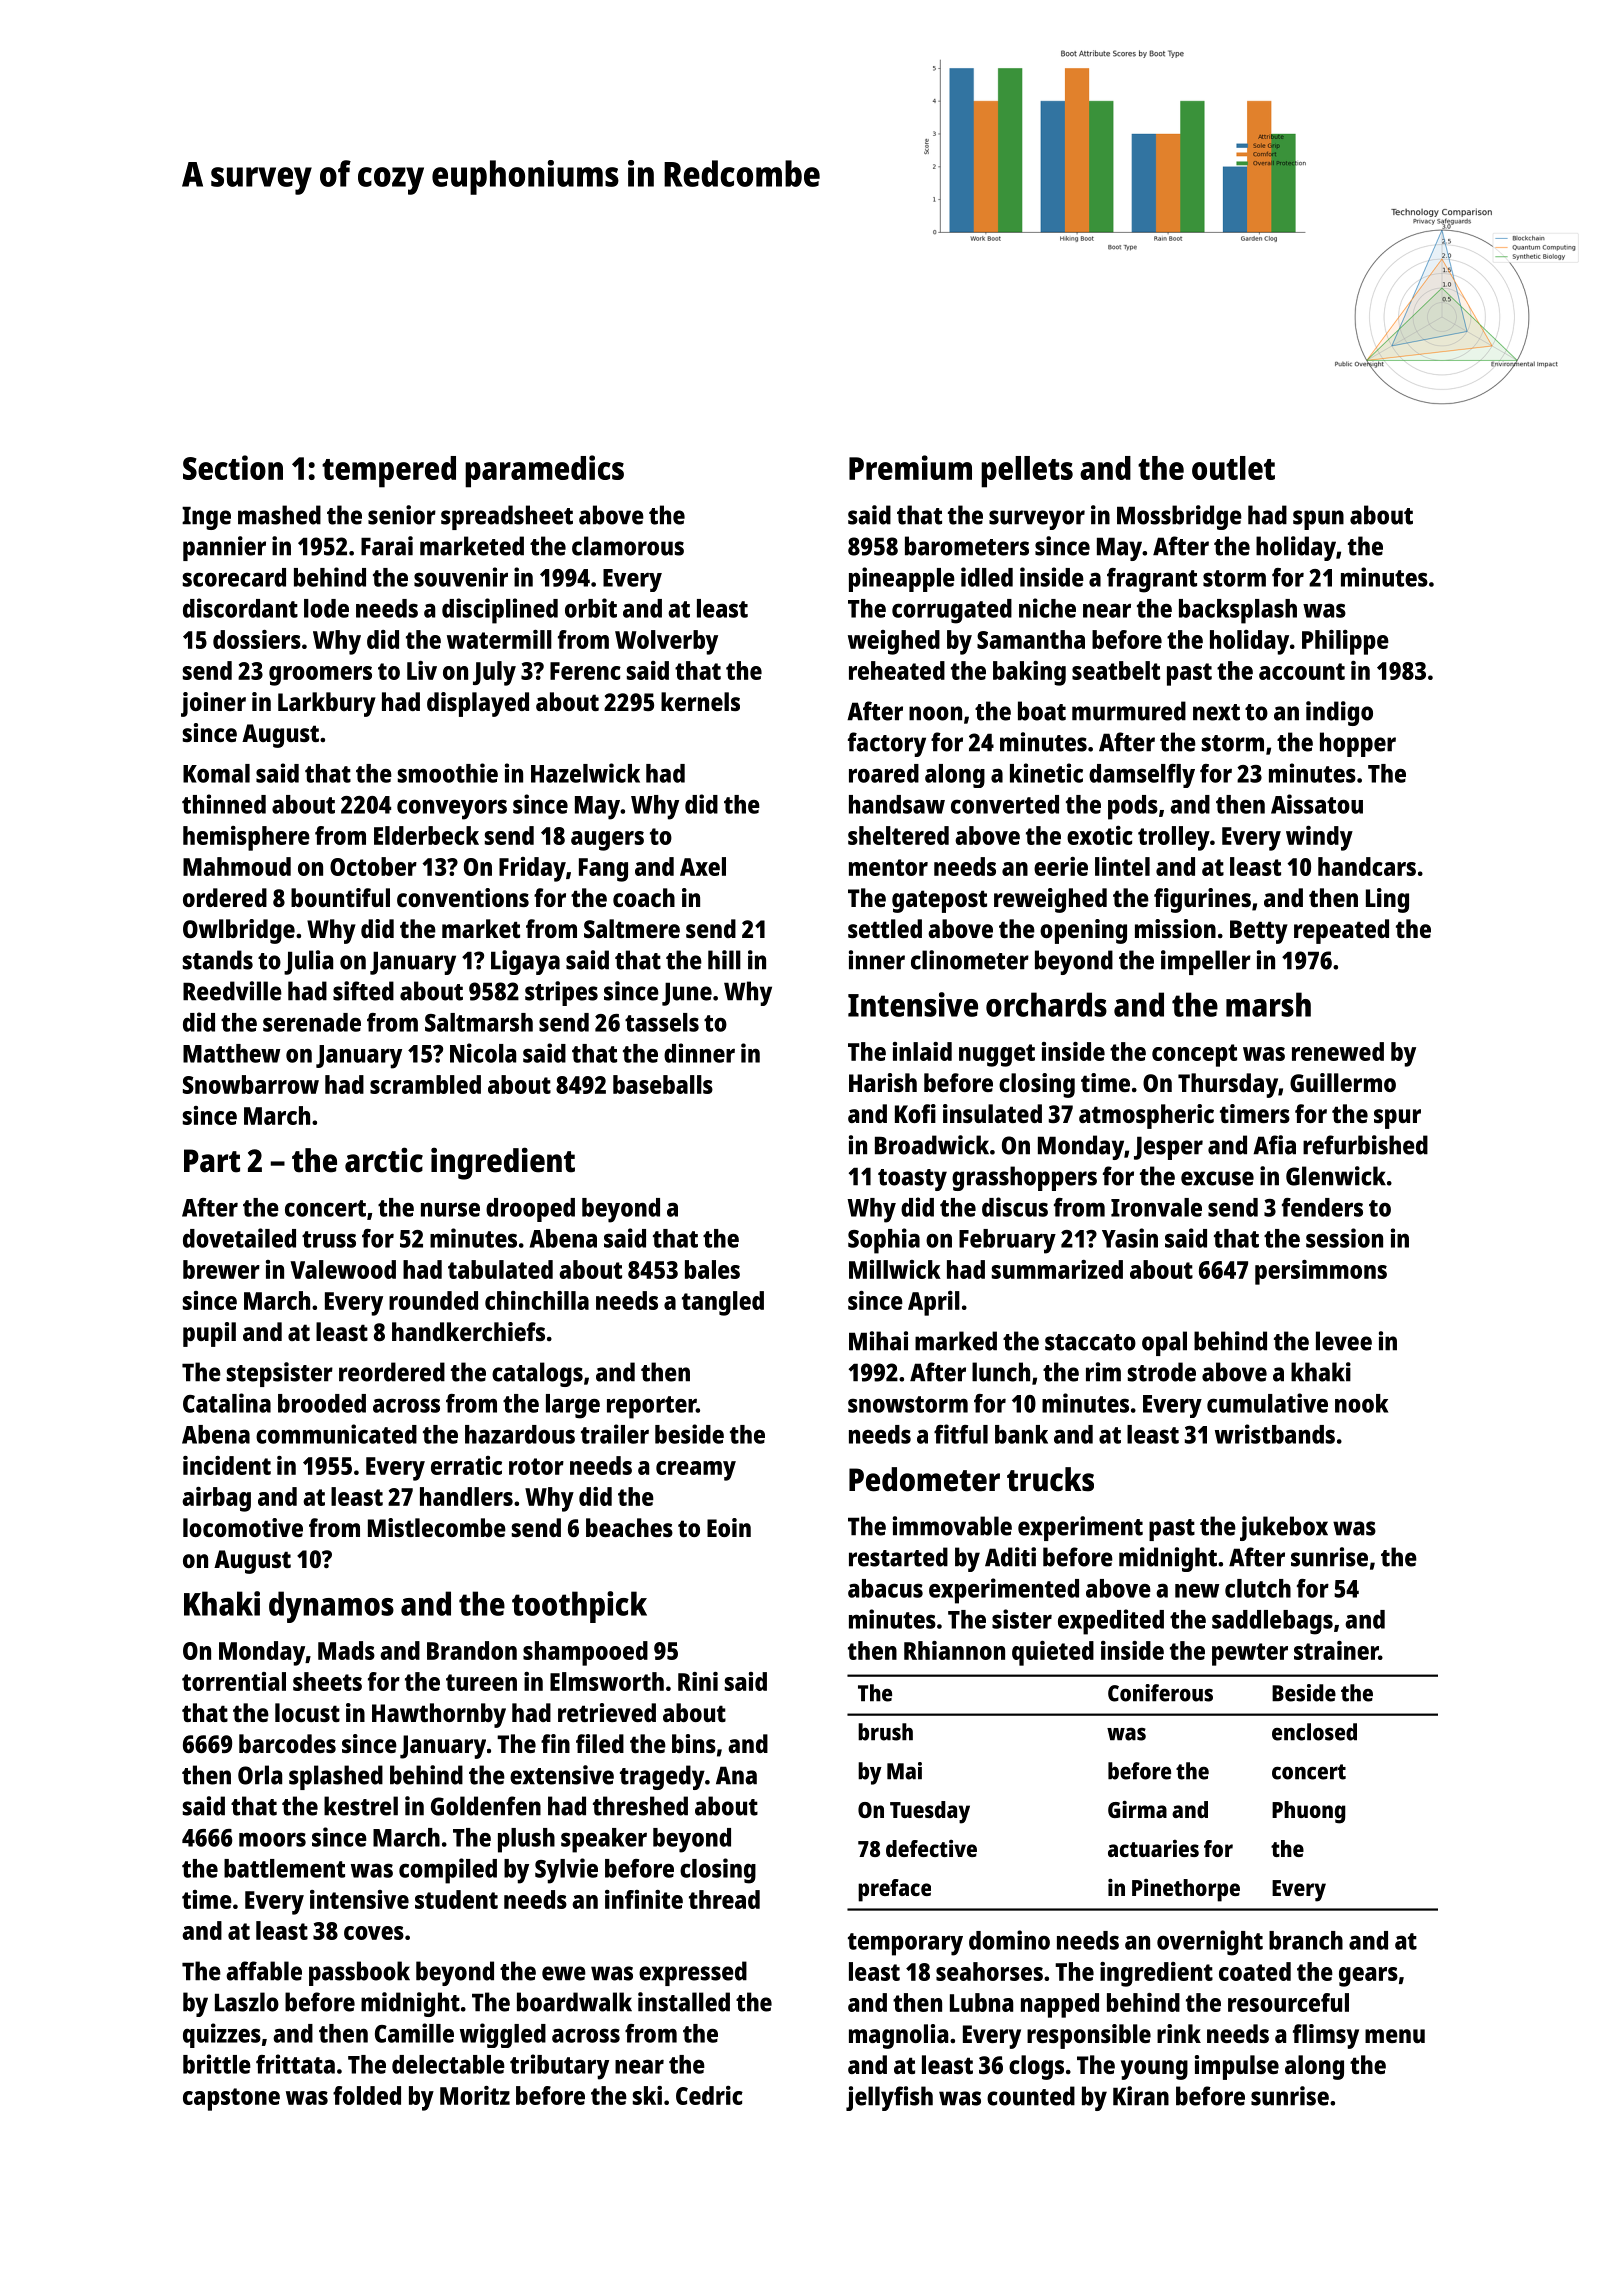 This document has height=2292, width=1620. I want to click on Pedometer, so click(924, 1479).
